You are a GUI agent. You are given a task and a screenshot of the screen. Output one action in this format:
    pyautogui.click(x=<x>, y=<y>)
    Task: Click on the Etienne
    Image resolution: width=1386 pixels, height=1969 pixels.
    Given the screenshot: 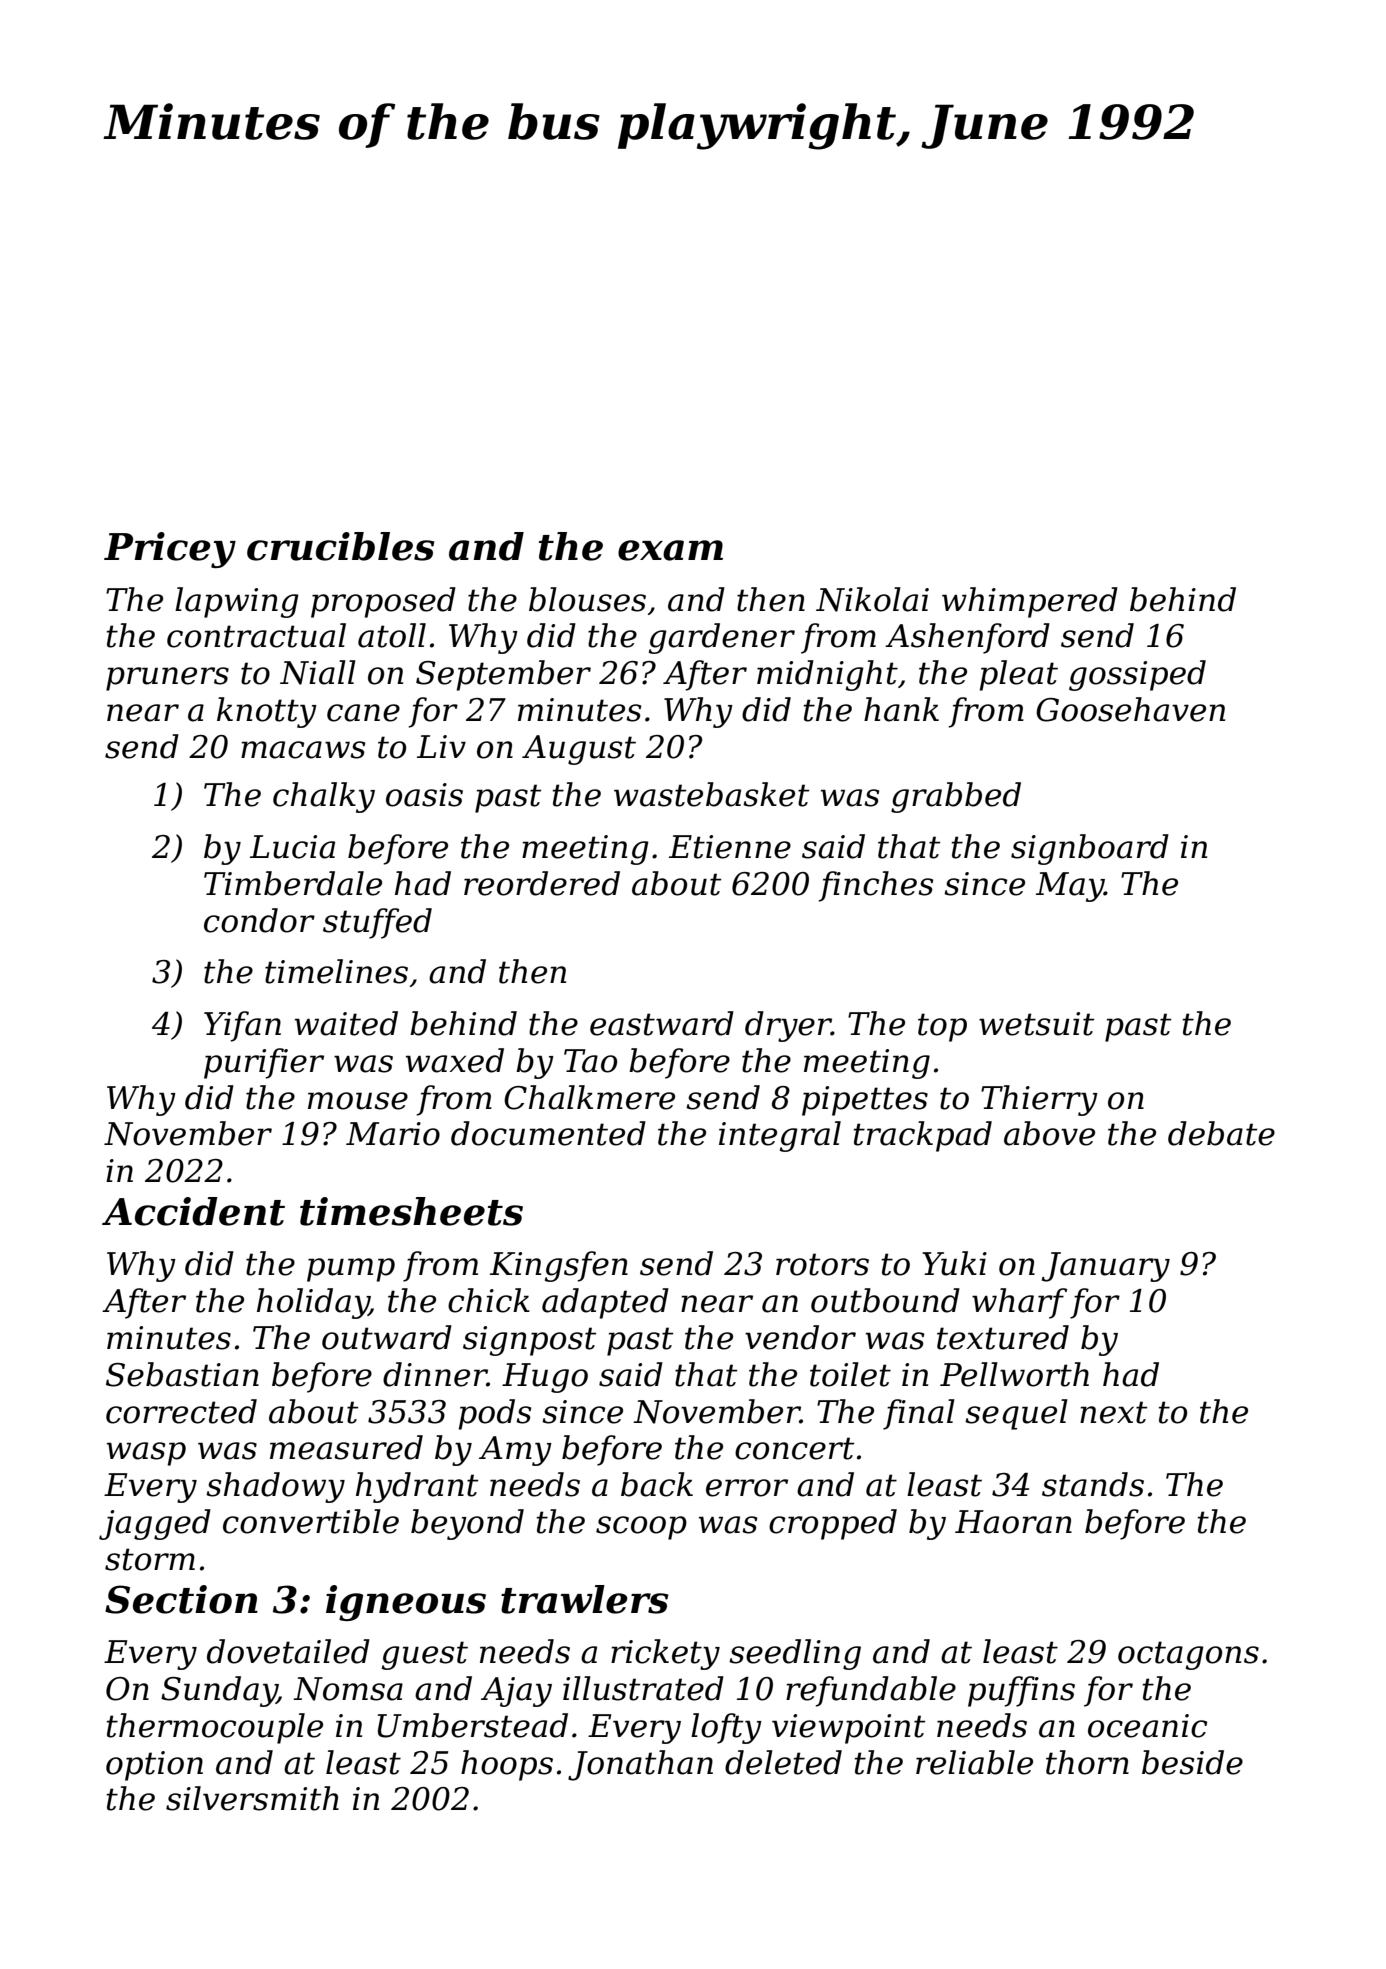 What is the action you would take?
    pyautogui.click(x=730, y=847)
